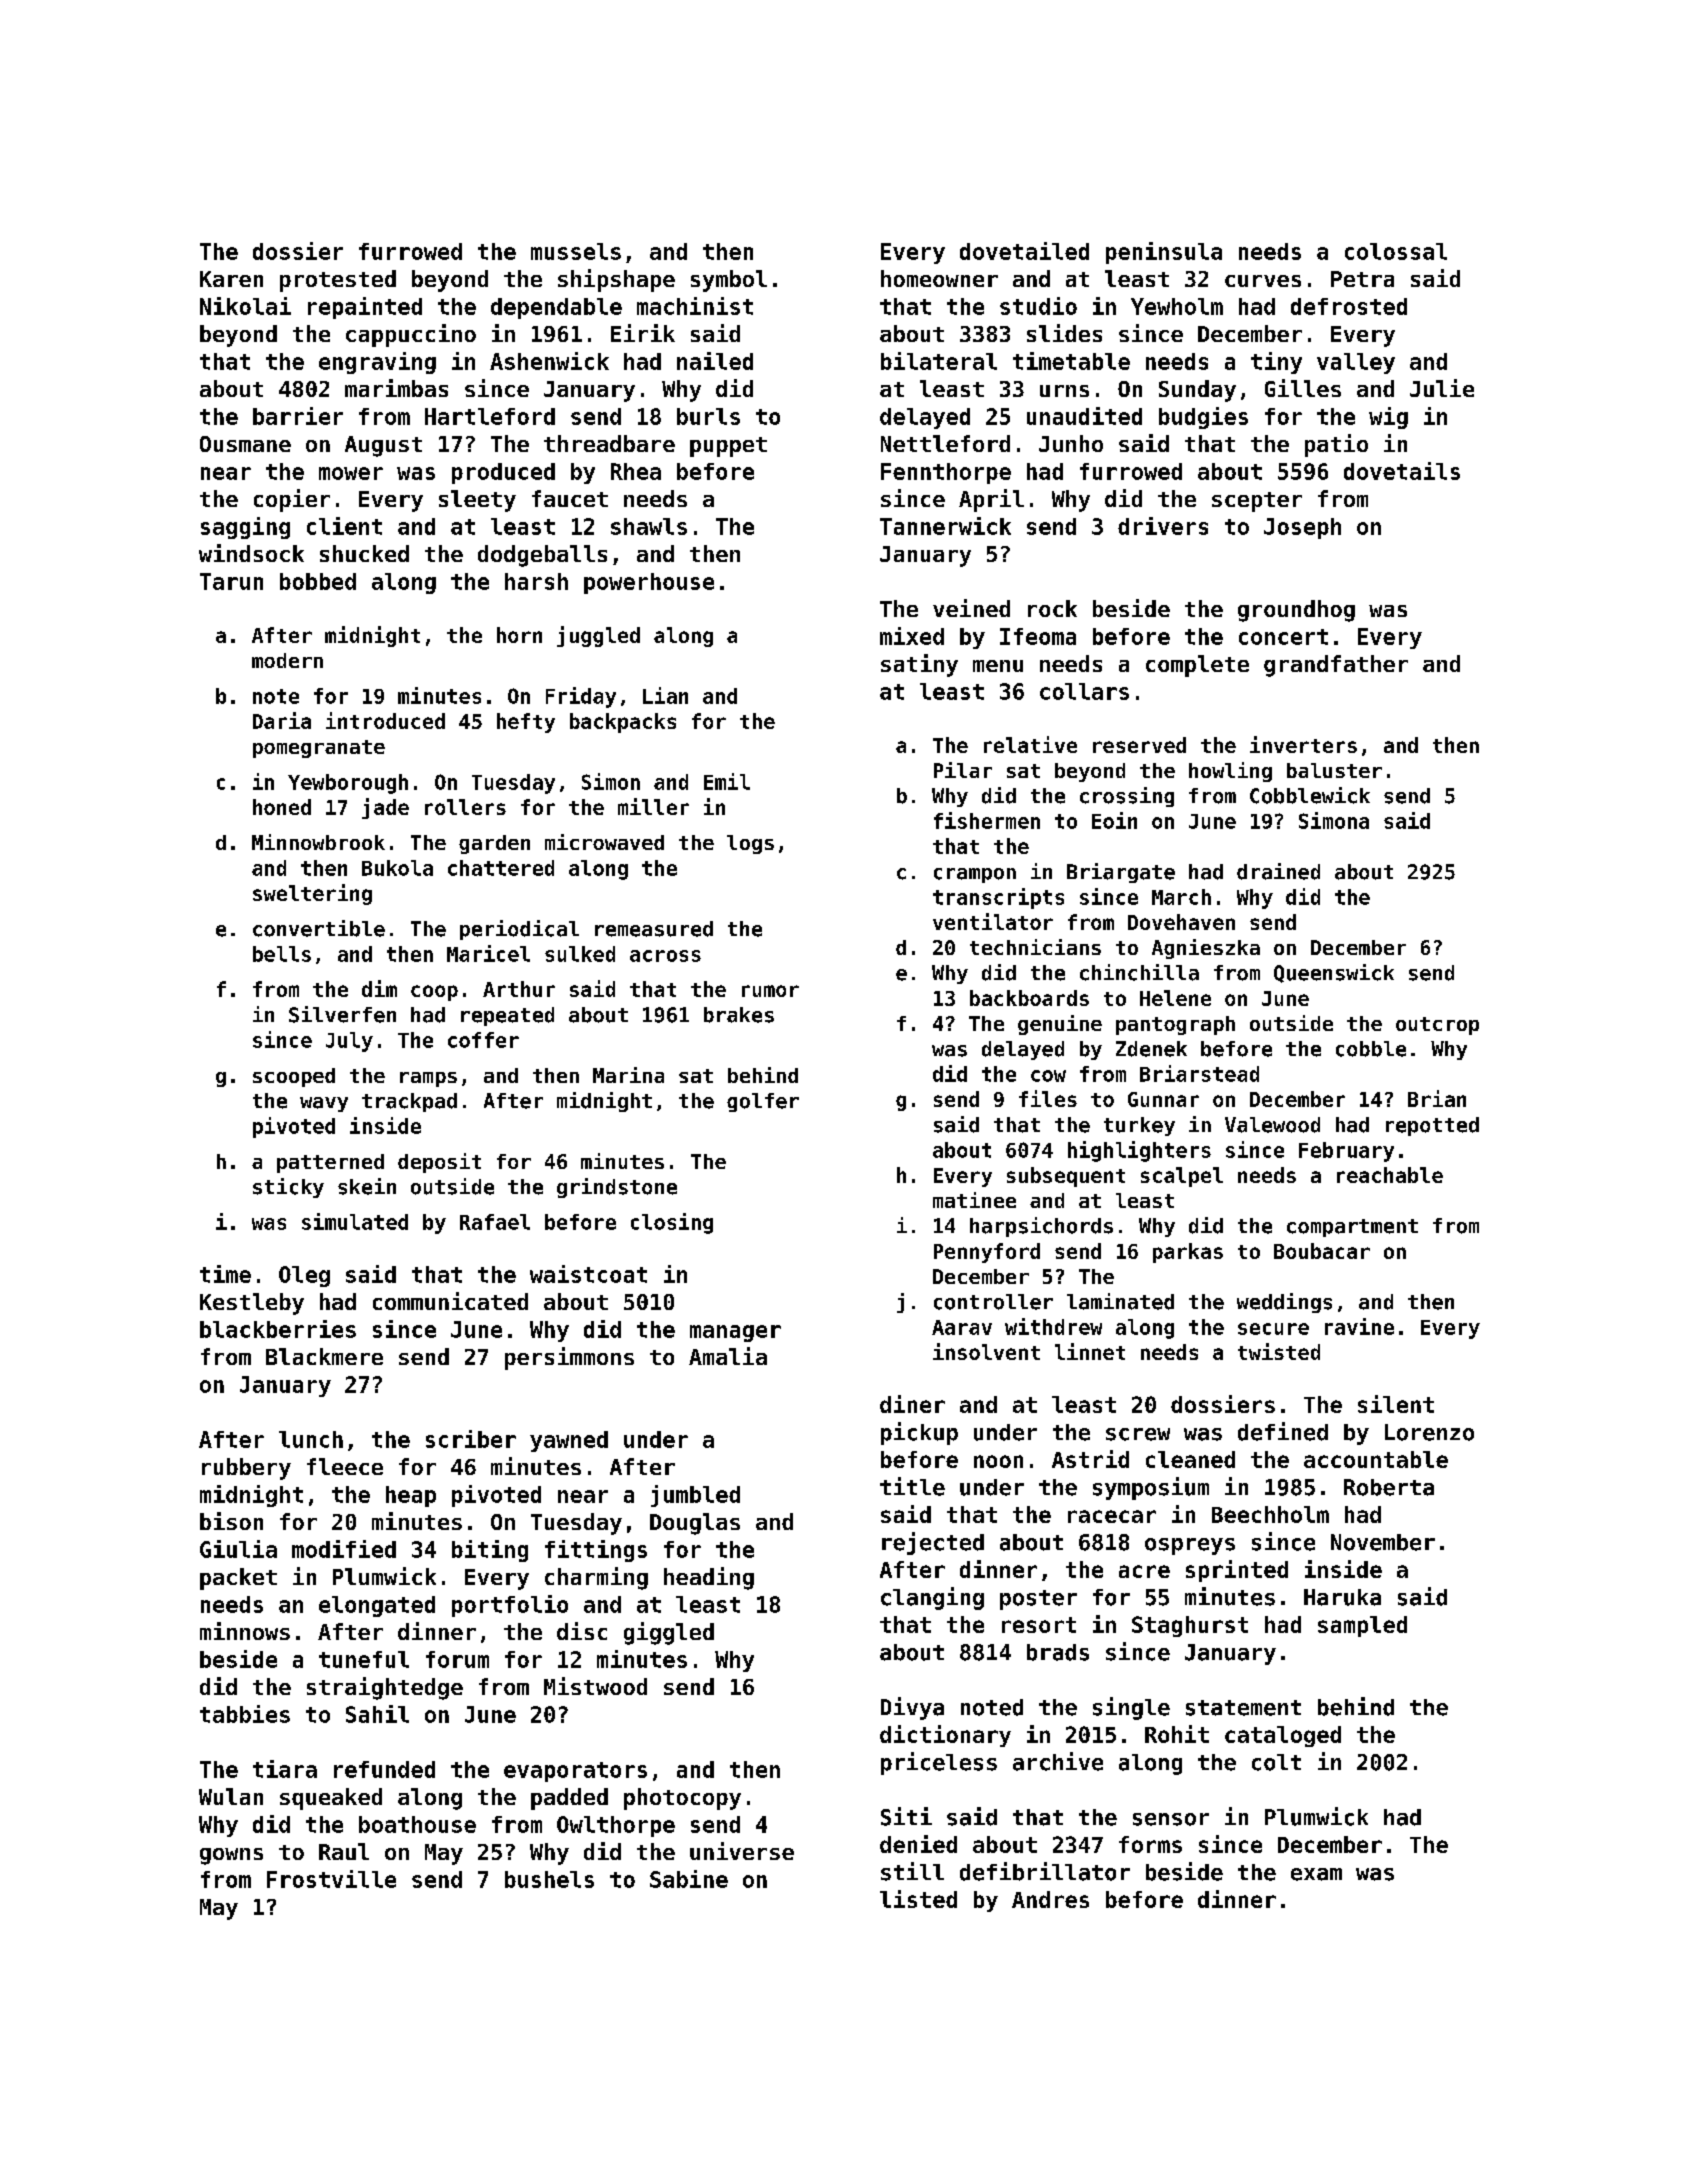 This screenshot has height=2178, width=1683. Describe the element at coordinates (1181, 897) in the screenshot. I see `March` at that location.
